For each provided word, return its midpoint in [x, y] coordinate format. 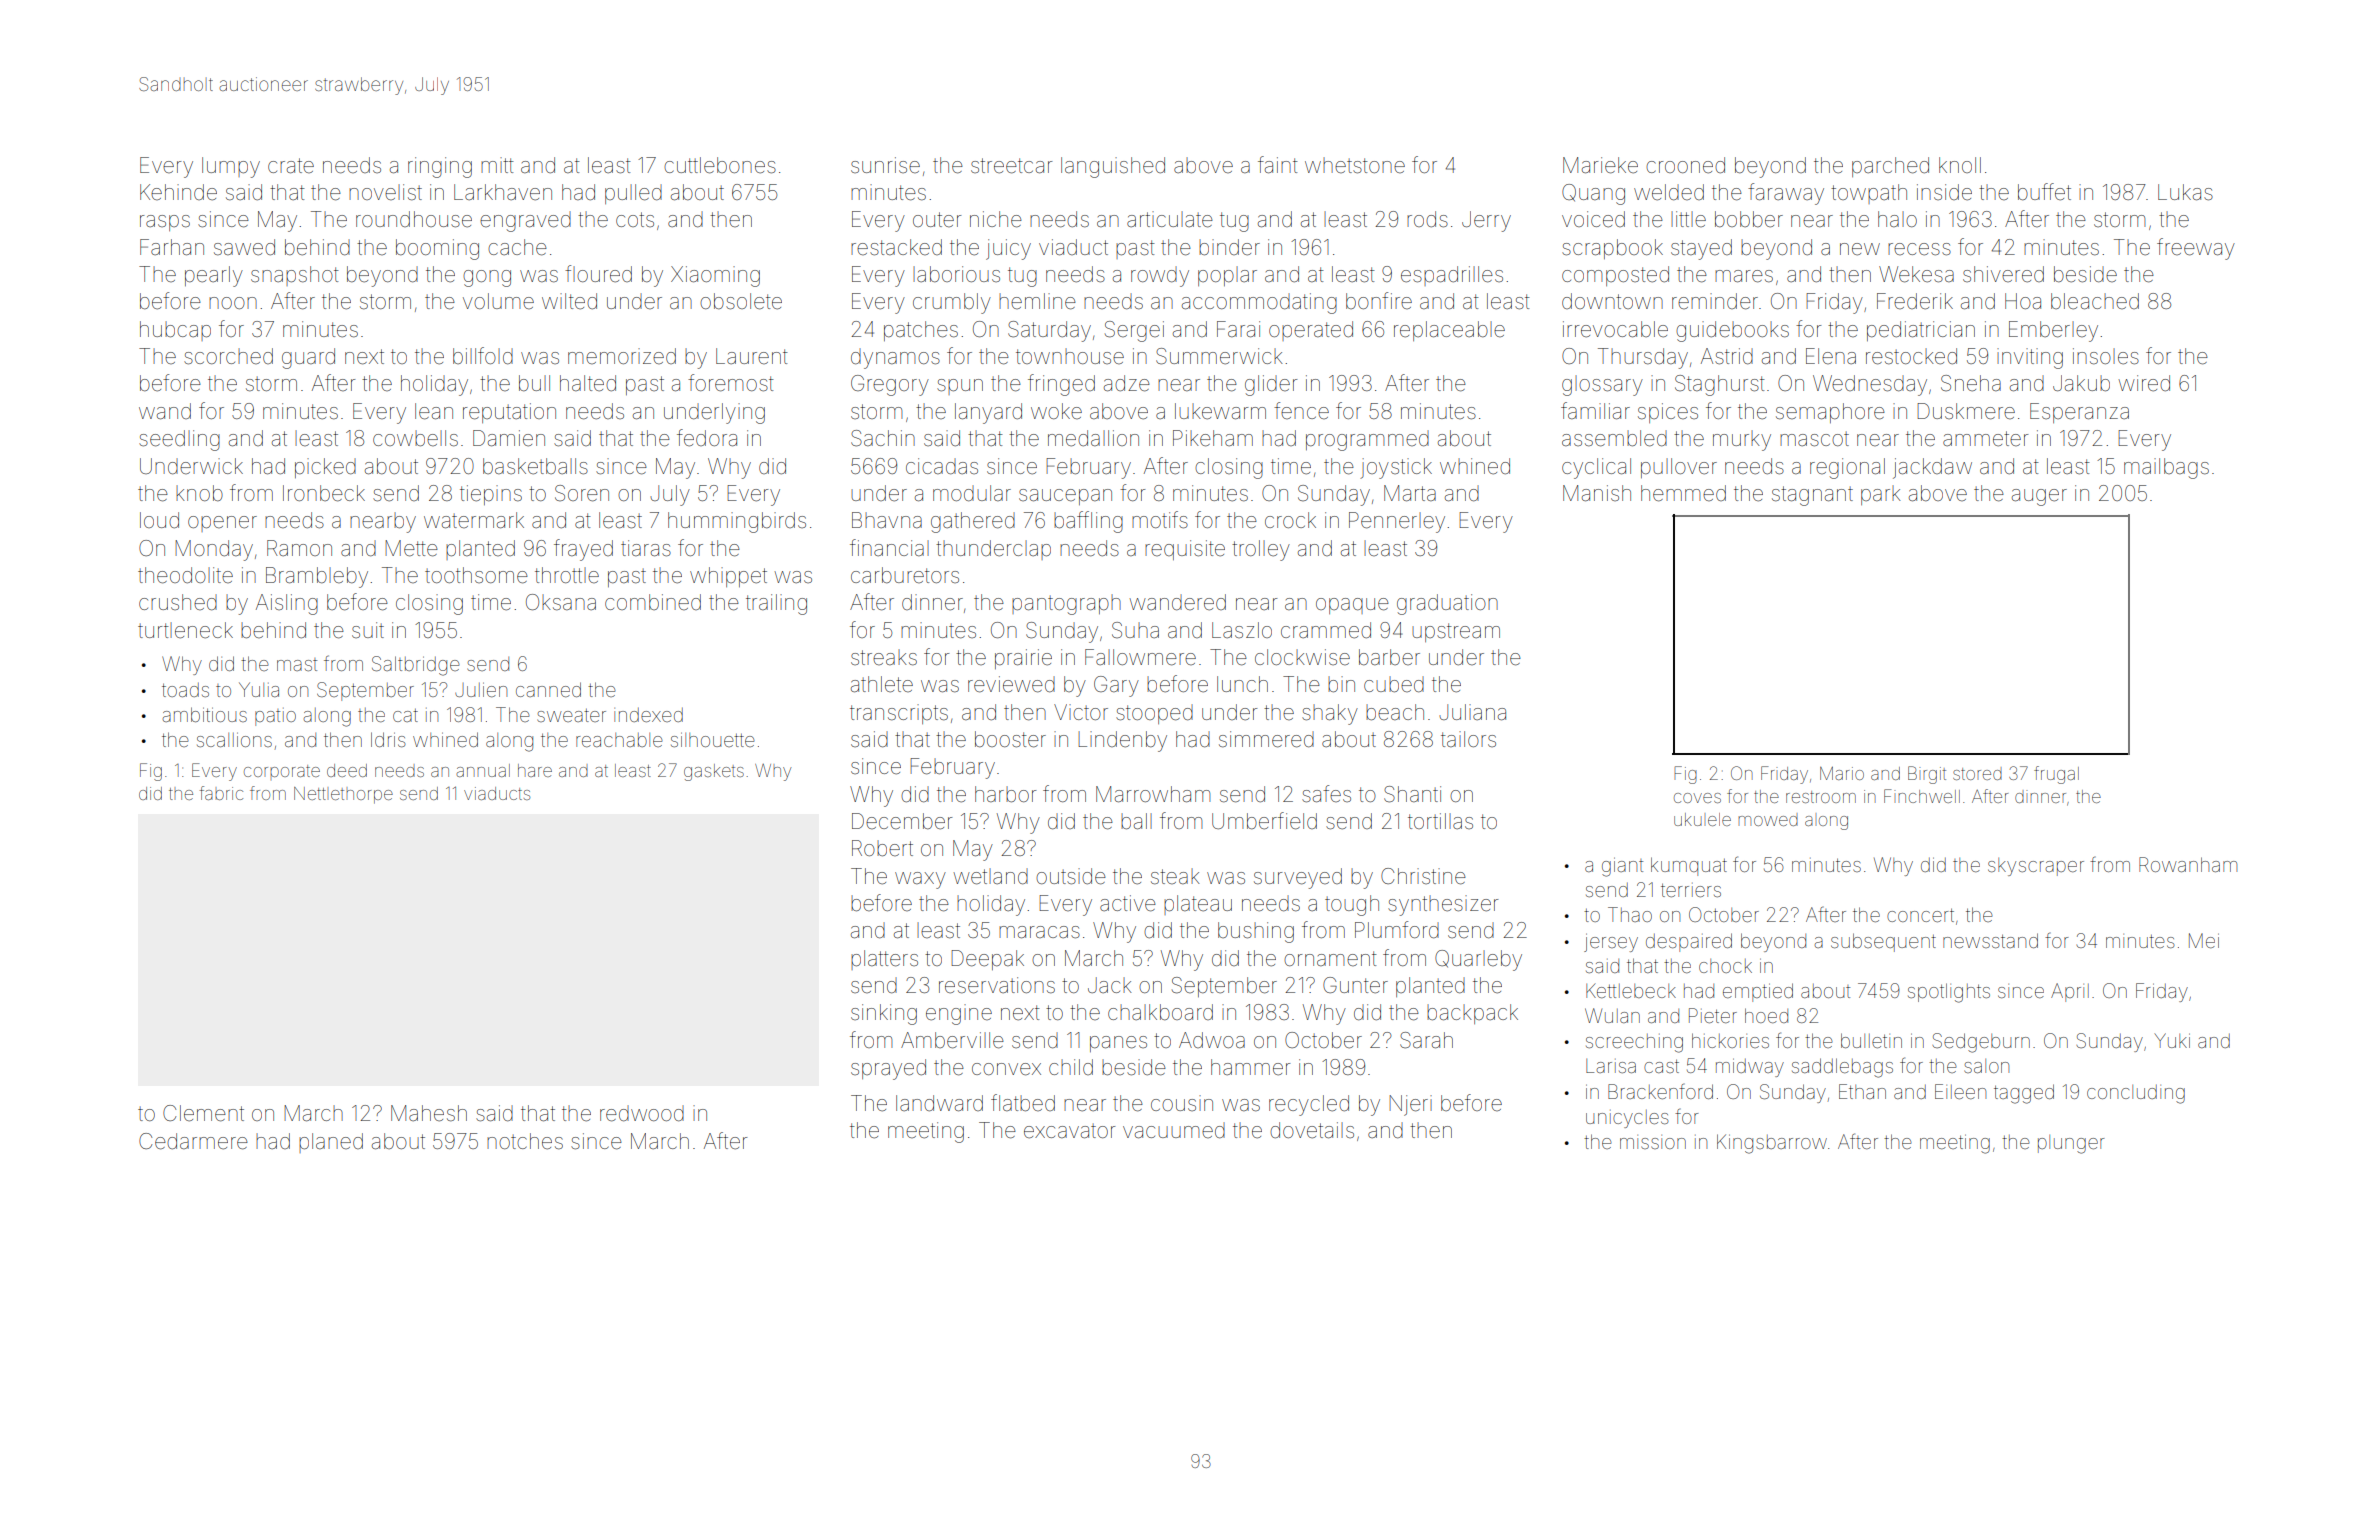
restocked [1911, 356]
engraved [525, 221]
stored [1977, 774]
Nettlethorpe [343, 795]
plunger [2071, 1144]
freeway [2196, 249]
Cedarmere [193, 1141]
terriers [1691, 890]
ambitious [205, 714]
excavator [1069, 1131]
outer [937, 219]
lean [434, 411]
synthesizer [1443, 905]
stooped [1154, 714]
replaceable [1449, 331]
